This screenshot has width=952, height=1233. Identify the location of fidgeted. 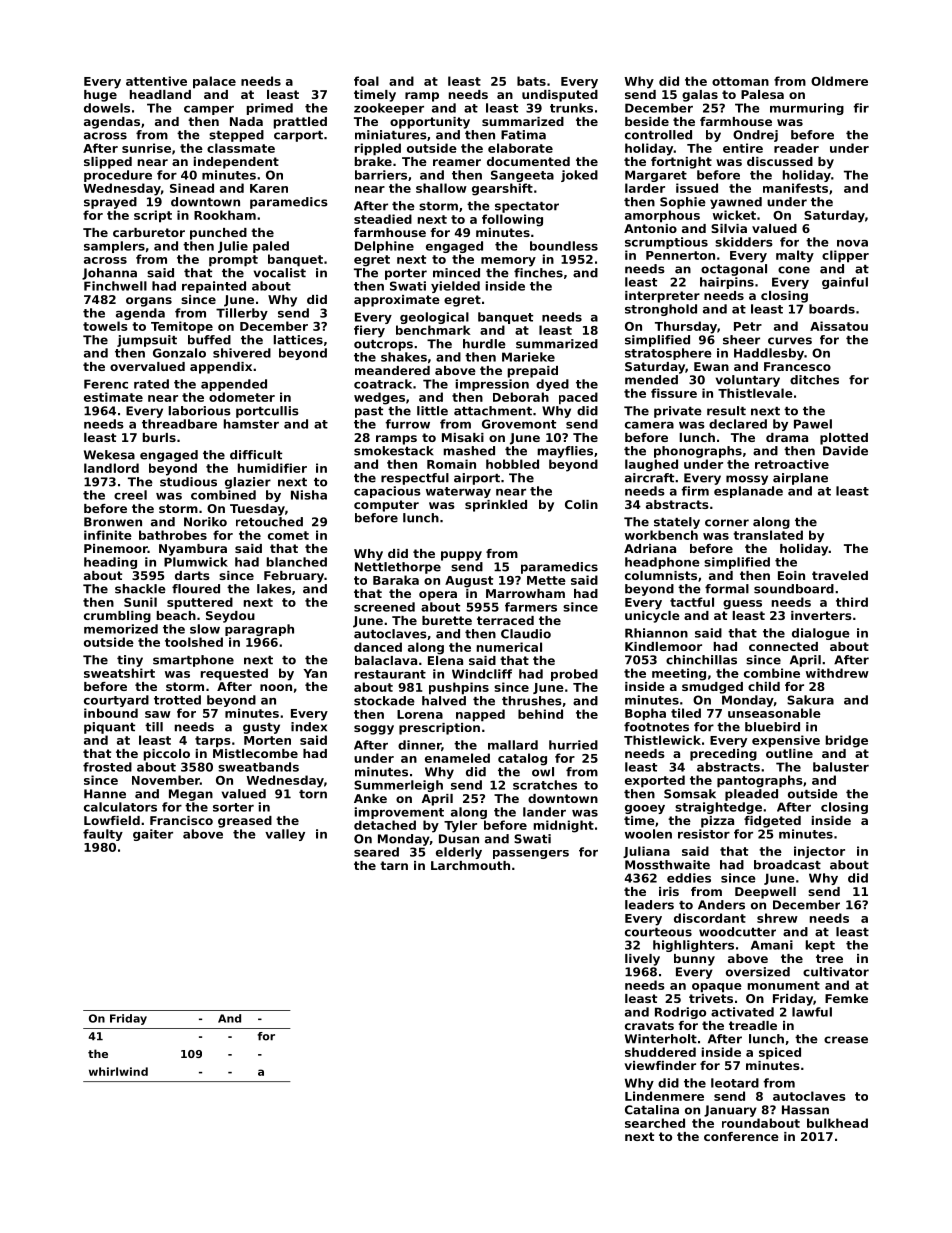
(772, 822).
